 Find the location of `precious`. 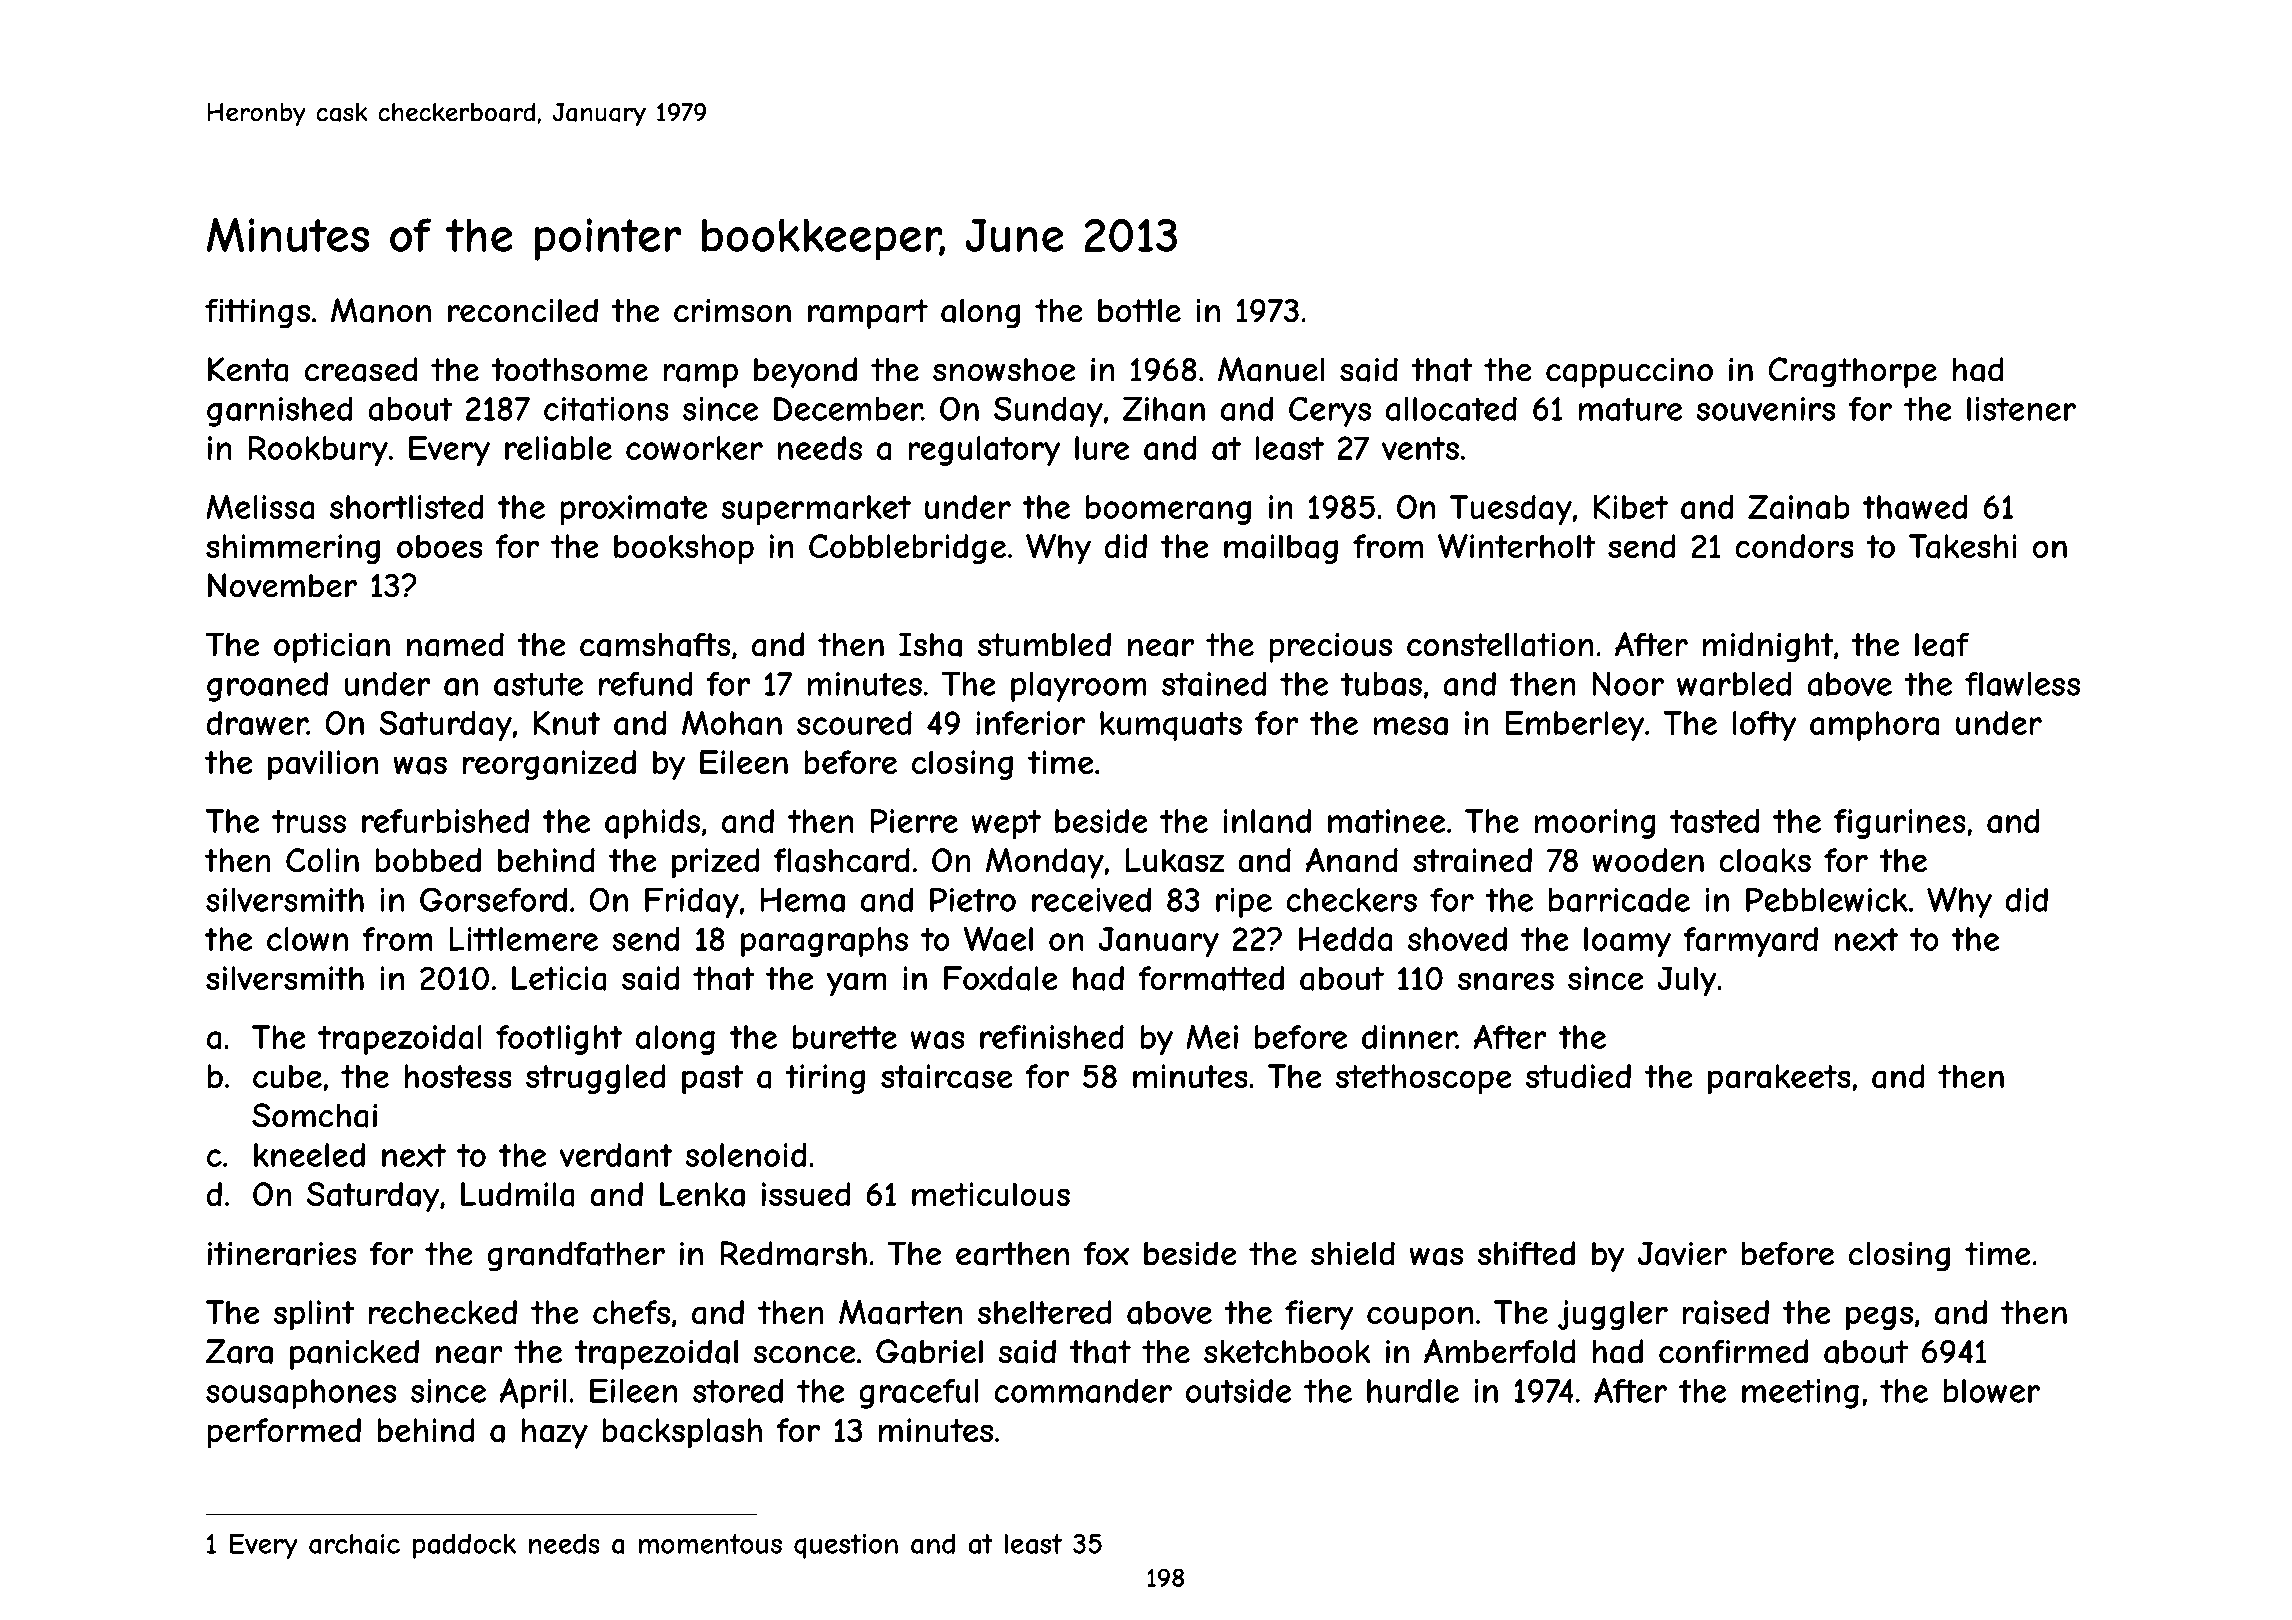

precious is located at coordinates (1330, 647).
